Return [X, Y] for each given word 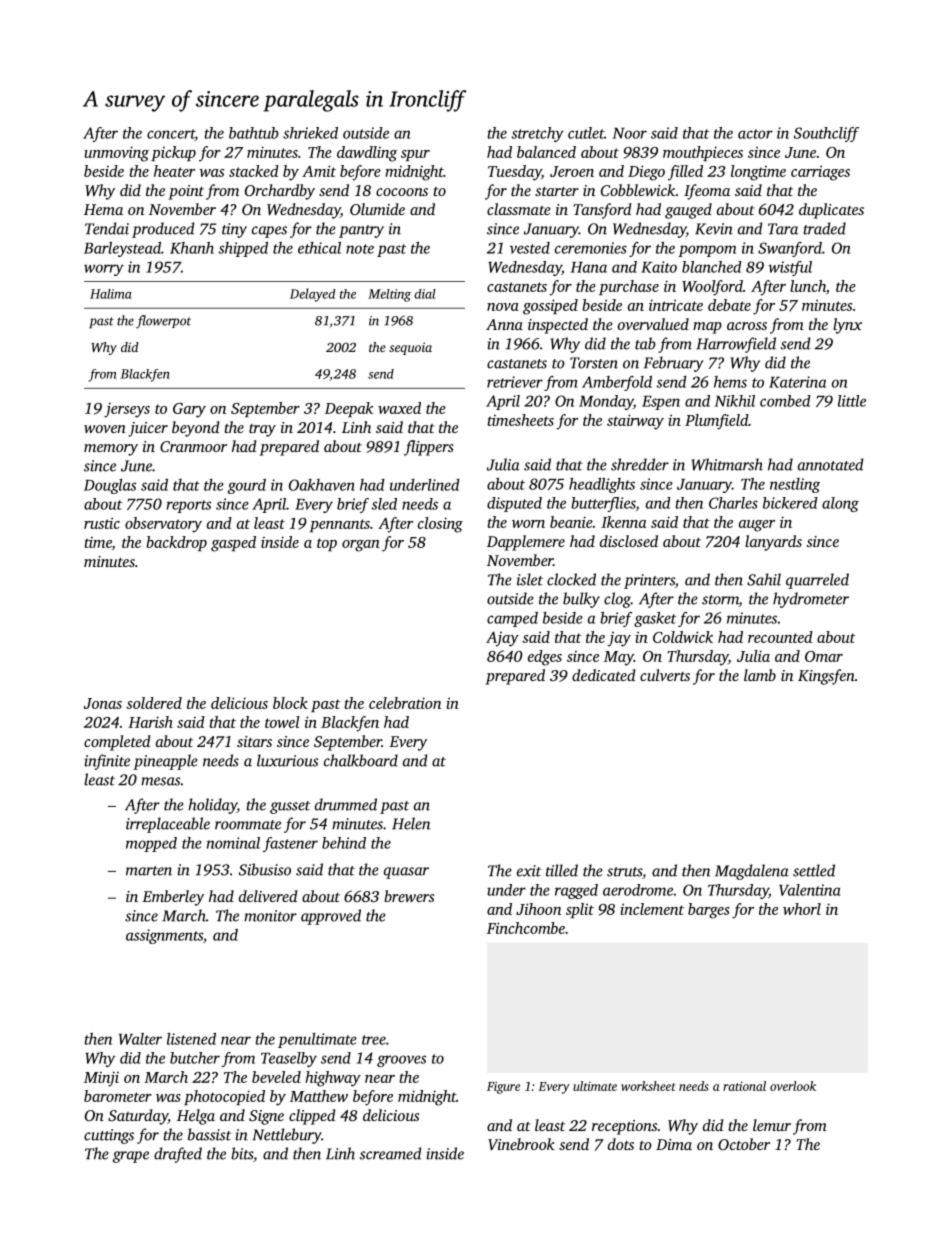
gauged [688, 211]
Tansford [602, 211]
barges [709, 911]
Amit [319, 171]
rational [744, 1086]
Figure [503, 1088]
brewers [409, 896]
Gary [189, 410]
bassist [209, 1134]
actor [755, 134]
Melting [389, 295]
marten [149, 871]
